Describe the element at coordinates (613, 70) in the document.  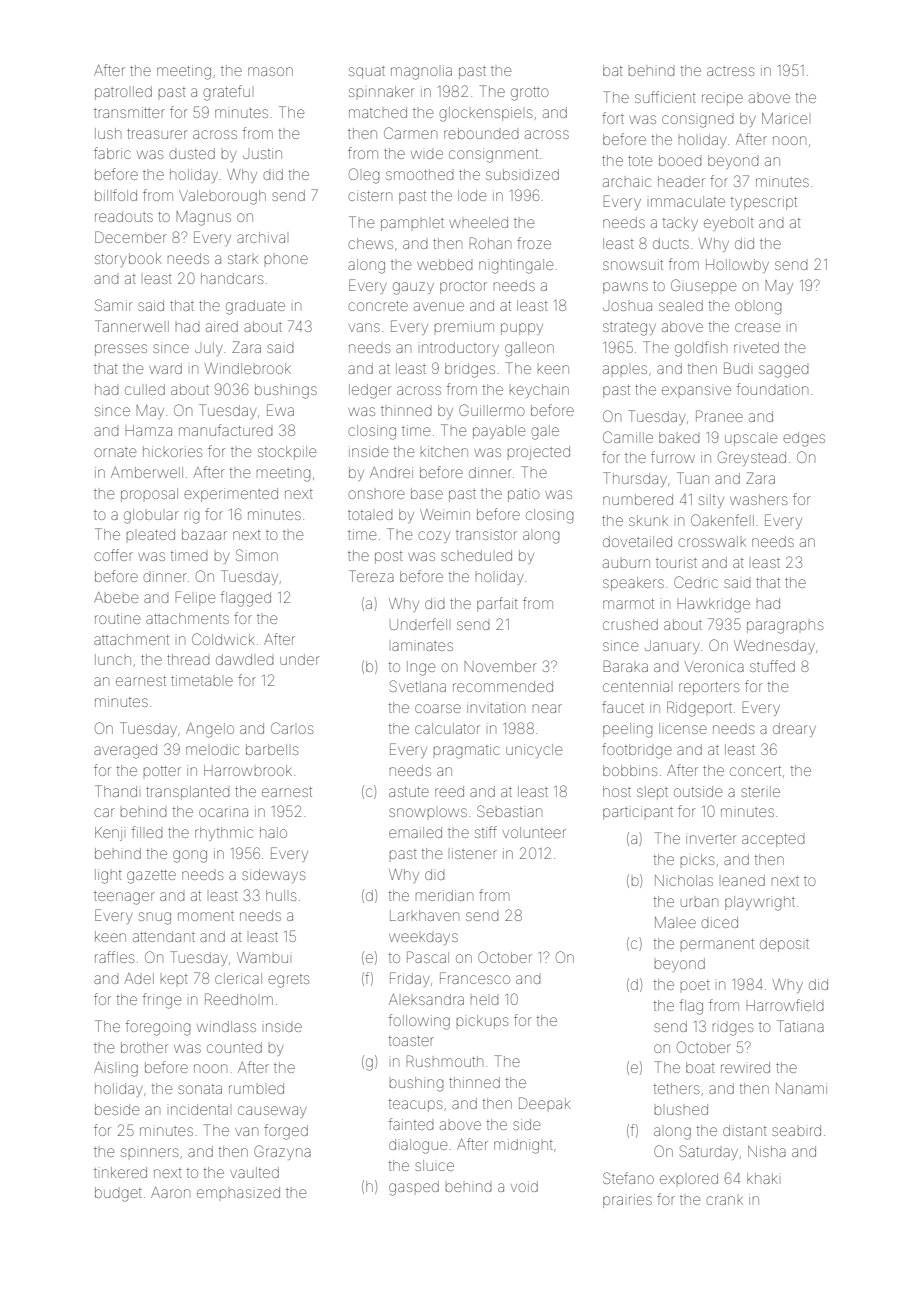
I see `bat` at that location.
